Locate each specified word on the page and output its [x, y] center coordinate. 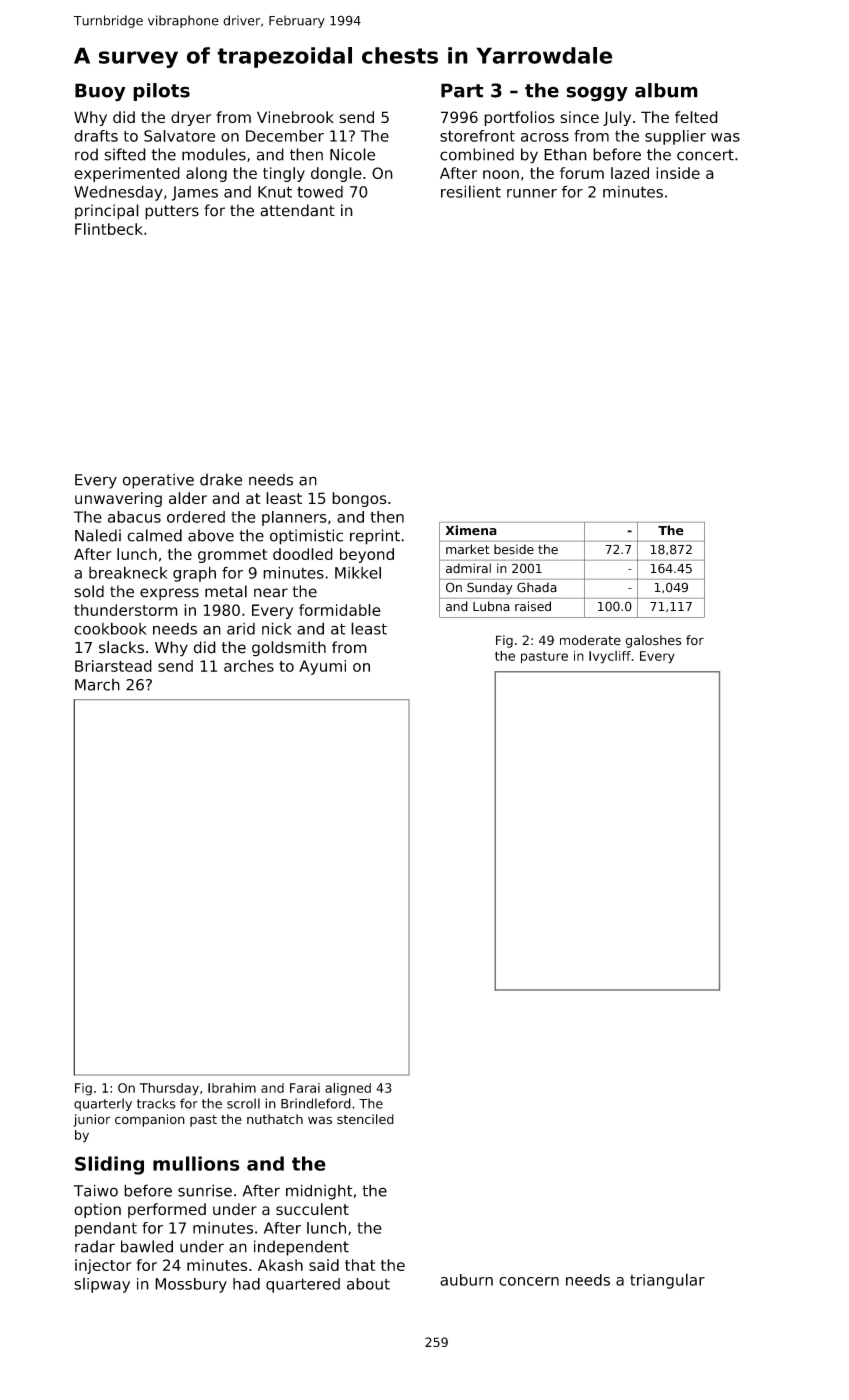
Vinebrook [295, 117]
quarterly [103, 1104]
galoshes [653, 641]
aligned [348, 1089]
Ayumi [322, 667]
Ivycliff [610, 657]
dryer [191, 118]
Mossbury [191, 1285]
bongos [359, 499]
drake [221, 479]
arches [249, 666]
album [666, 90]
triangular [667, 1281]
